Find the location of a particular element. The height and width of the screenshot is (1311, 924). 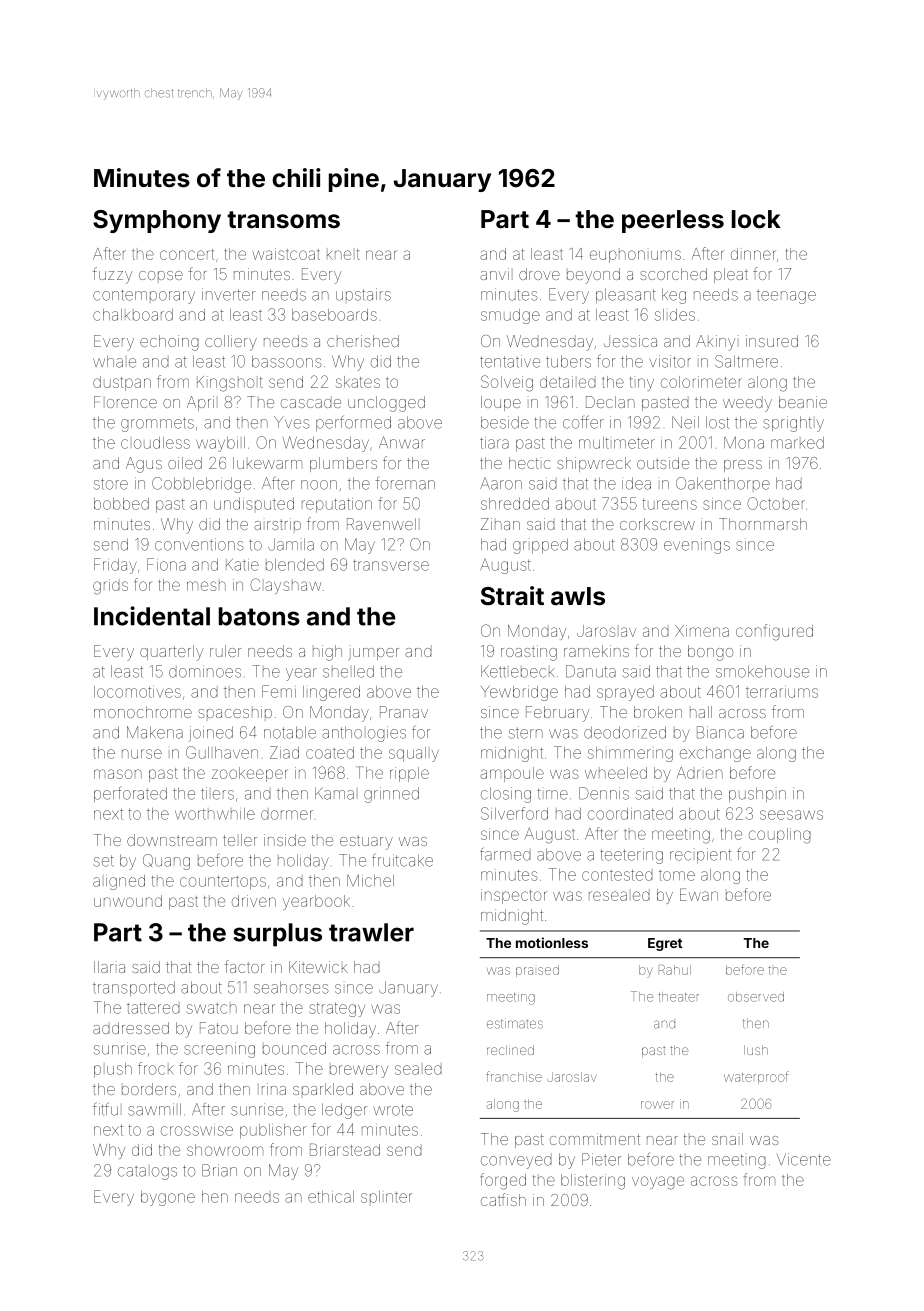

estimates is located at coordinates (515, 1023).
